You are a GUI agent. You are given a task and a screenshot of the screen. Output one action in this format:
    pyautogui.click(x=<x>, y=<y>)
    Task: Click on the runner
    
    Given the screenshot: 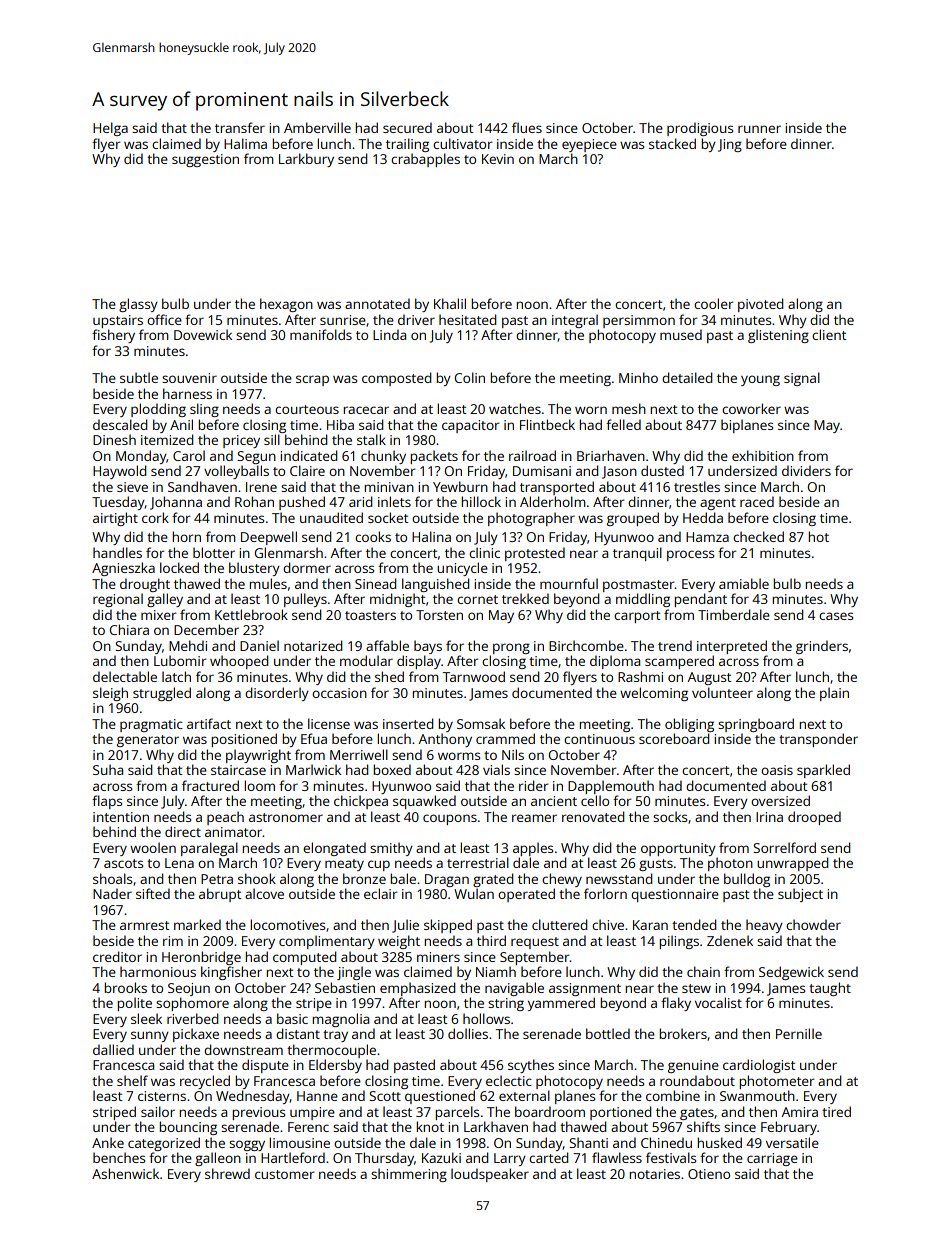 What is the action you would take?
    pyautogui.click(x=759, y=129)
